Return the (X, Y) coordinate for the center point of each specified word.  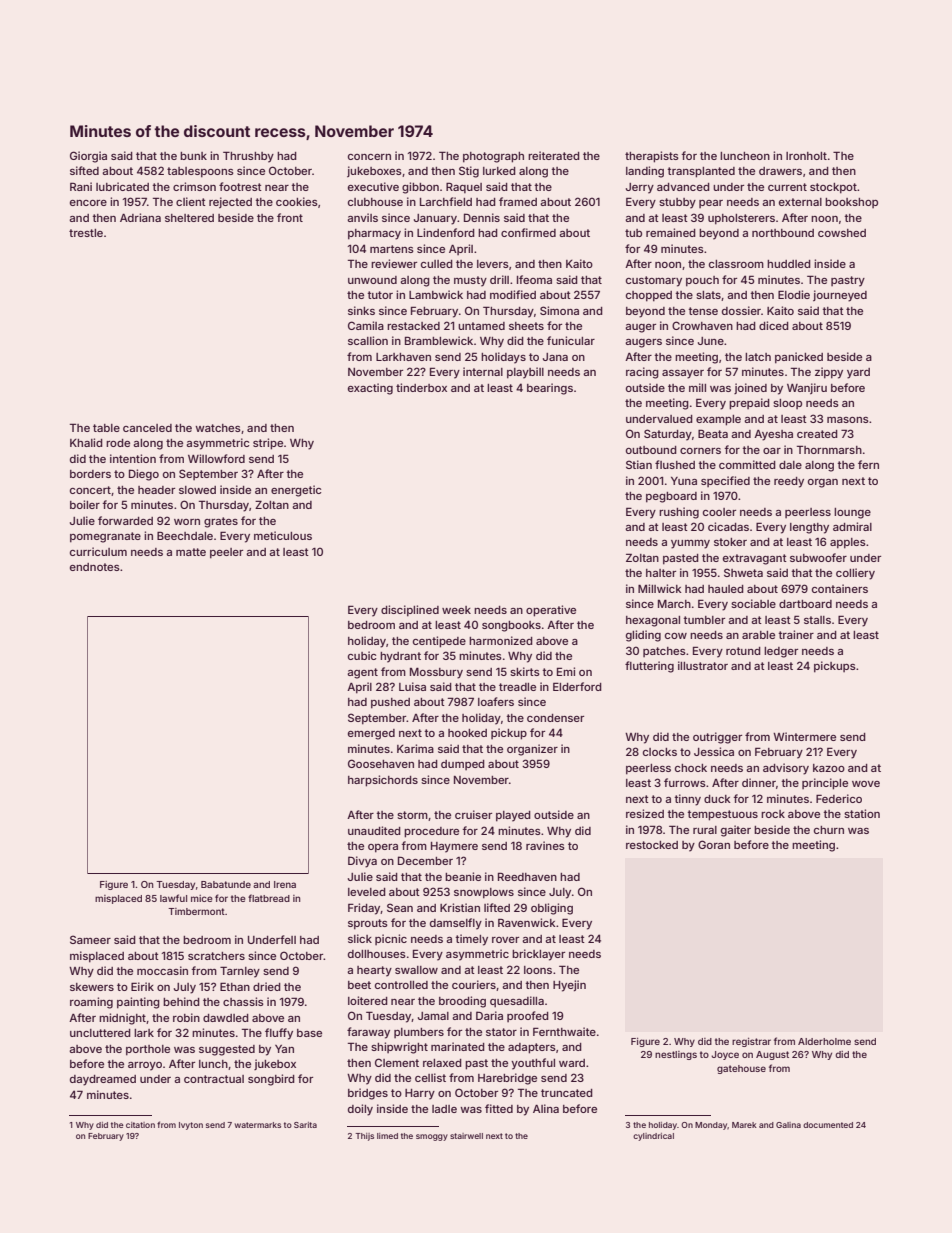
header (156, 490)
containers (840, 588)
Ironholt (806, 156)
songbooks (511, 626)
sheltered (189, 218)
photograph (493, 157)
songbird (271, 1080)
